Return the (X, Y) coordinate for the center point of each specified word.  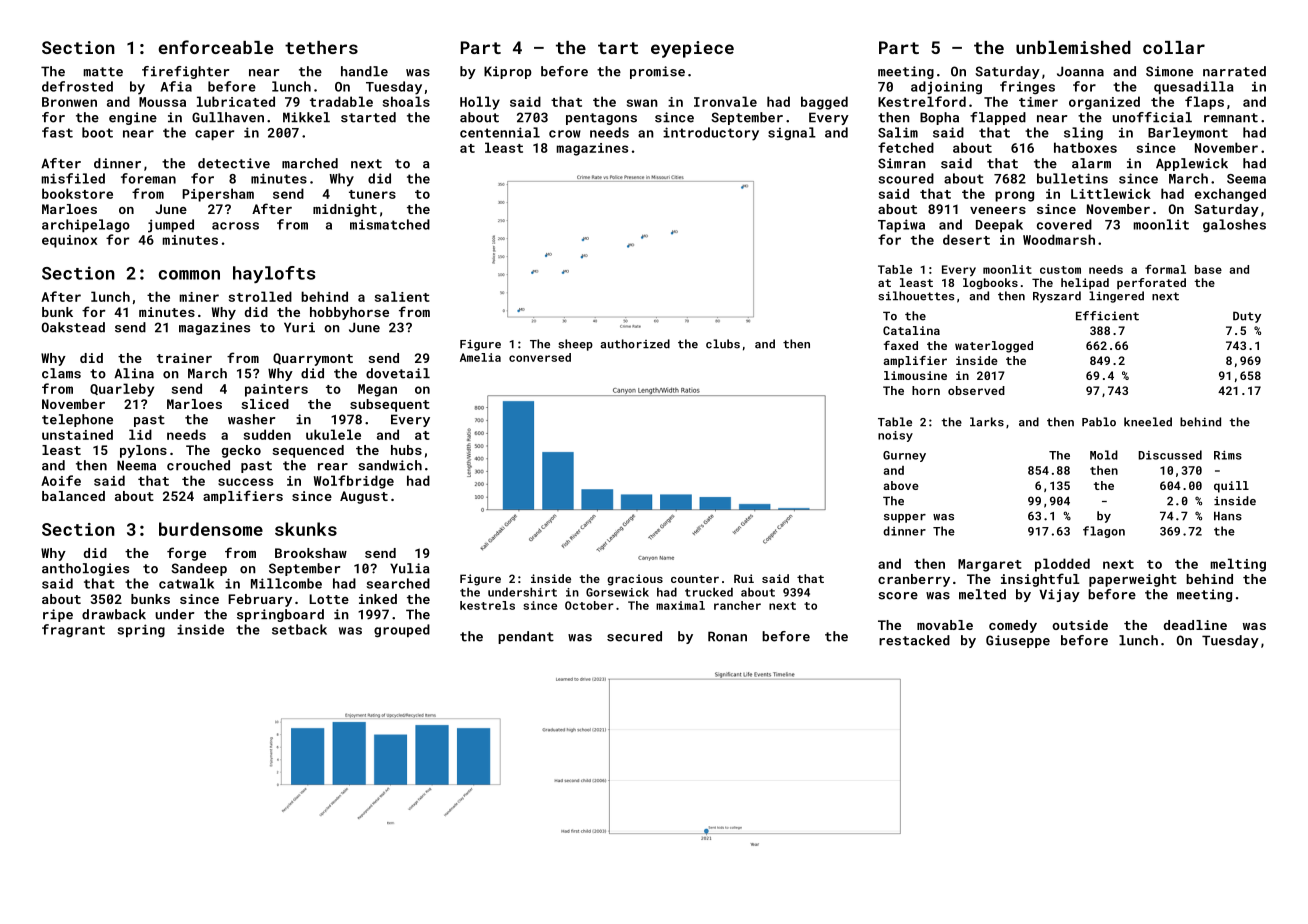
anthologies (85, 569)
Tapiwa (901, 225)
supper (905, 518)
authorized (635, 344)
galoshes (1234, 225)
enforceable (215, 47)
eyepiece (692, 49)
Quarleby (122, 390)
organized (1104, 103)
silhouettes (916, 296)
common (189, 275)
